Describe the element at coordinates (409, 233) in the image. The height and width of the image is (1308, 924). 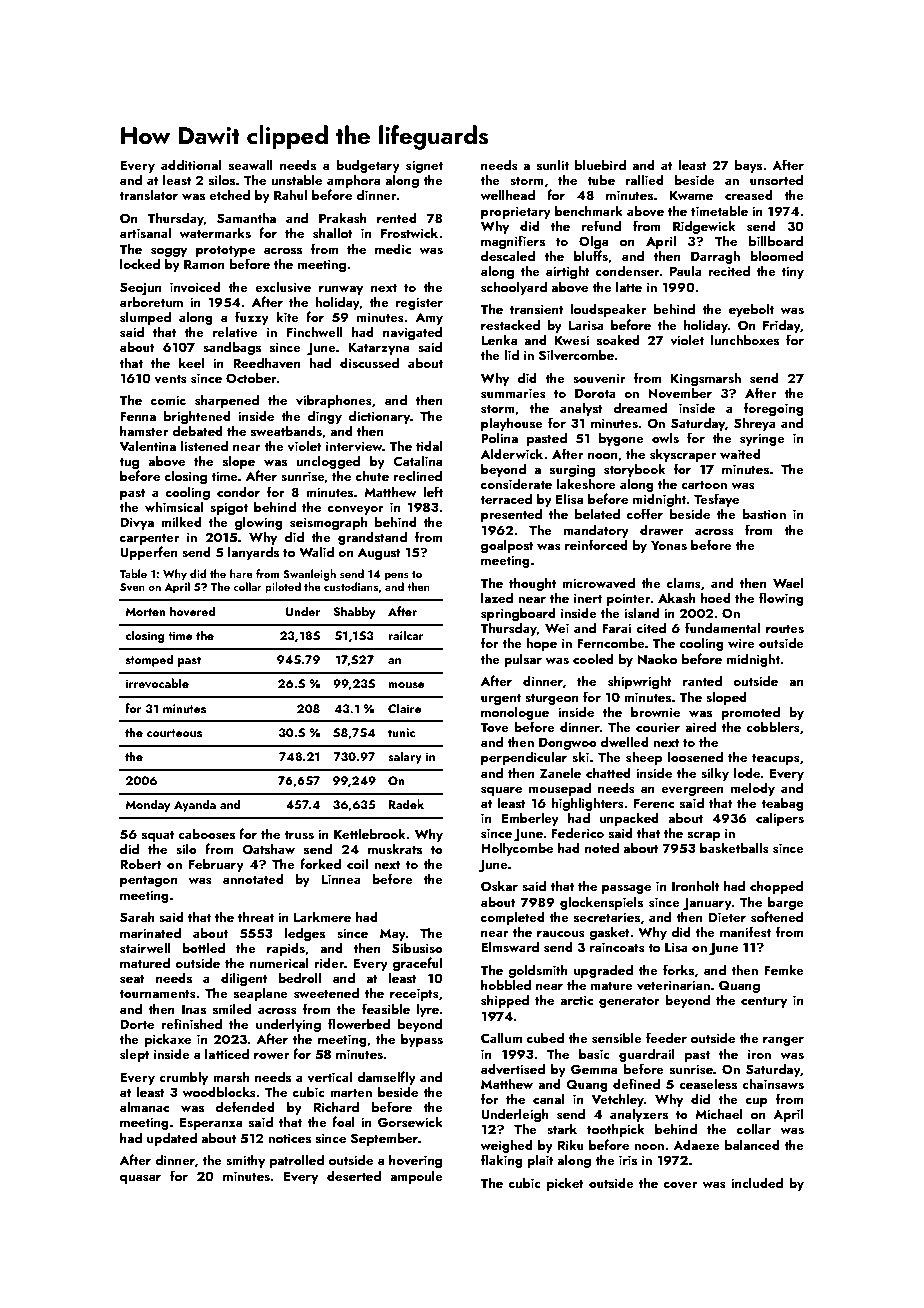
I see `Frostwick` at that location.
